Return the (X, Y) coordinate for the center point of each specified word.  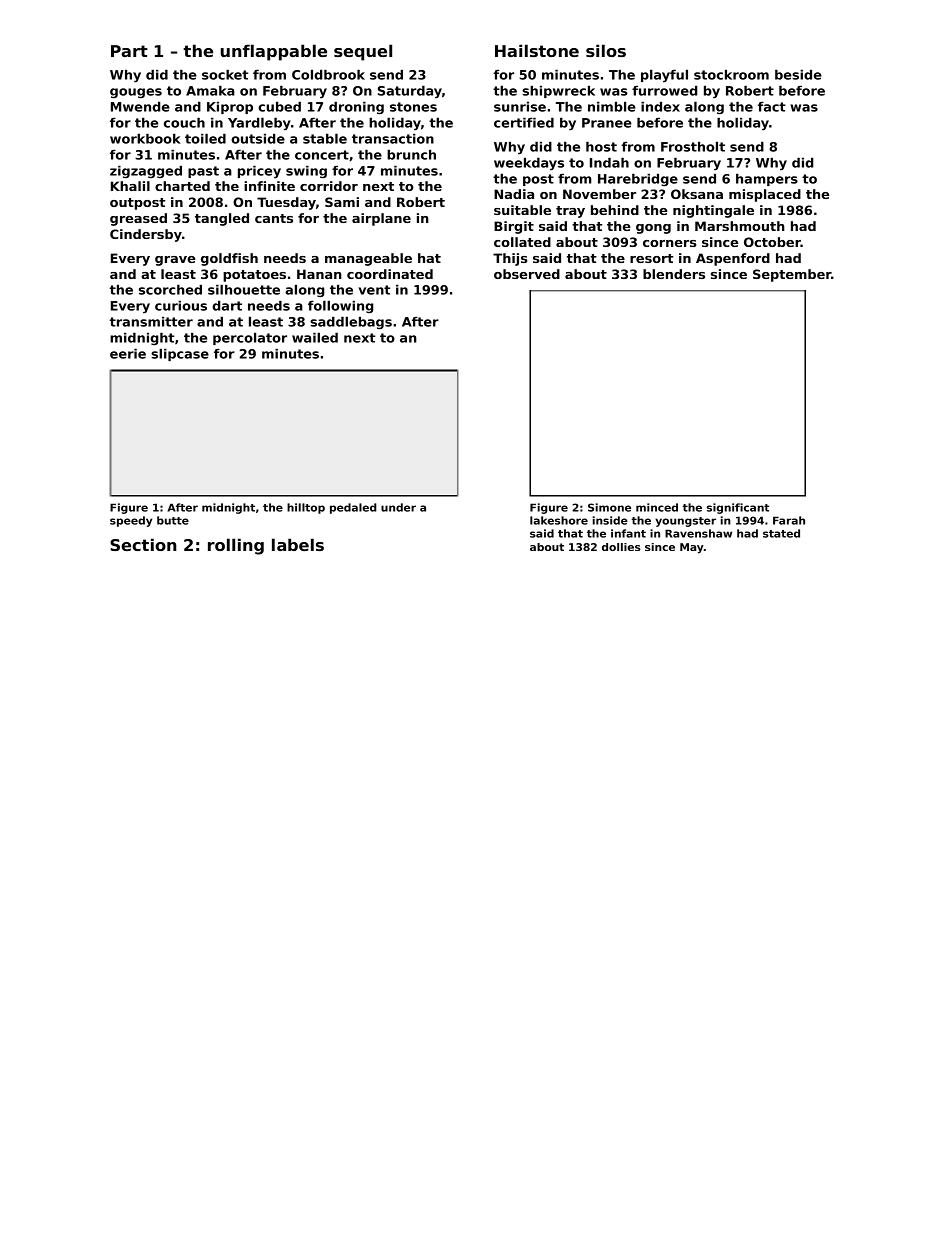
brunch (411, 154)
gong (653, 229)
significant (738, 508)
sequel (363, 52)
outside (258, 138)
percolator (250, 338)
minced (657, 507)
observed (527, 274)
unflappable (274, 52)
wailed (315, 337)
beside (798, 74)
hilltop (306, 508)
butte (173, 520)
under (398, 507)
